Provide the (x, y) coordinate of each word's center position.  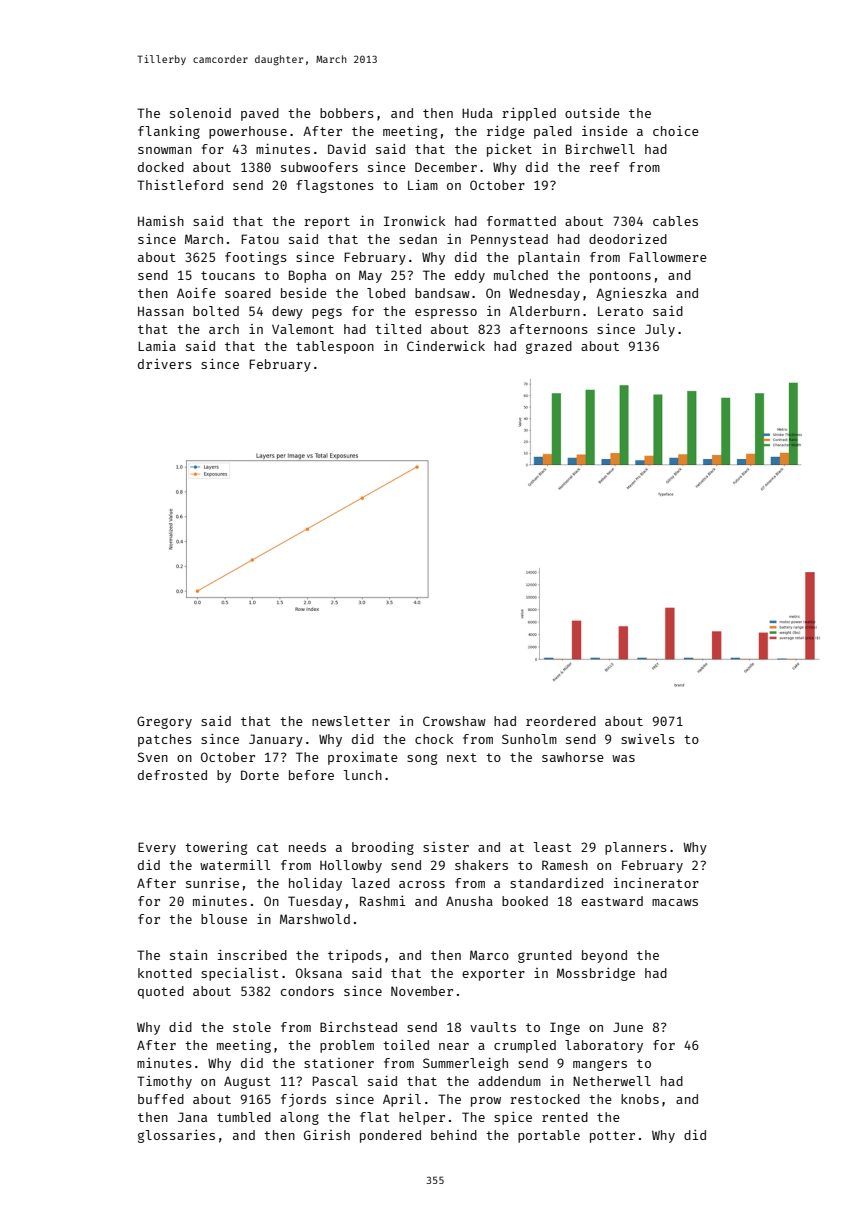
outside (592, 113)
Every (157, 848)
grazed (549, 347)
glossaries (176, 1136)
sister (446, 847)
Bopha (307, 276)
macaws (675, 902)
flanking (169, 132)
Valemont (303, 329)
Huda (477, 113)
